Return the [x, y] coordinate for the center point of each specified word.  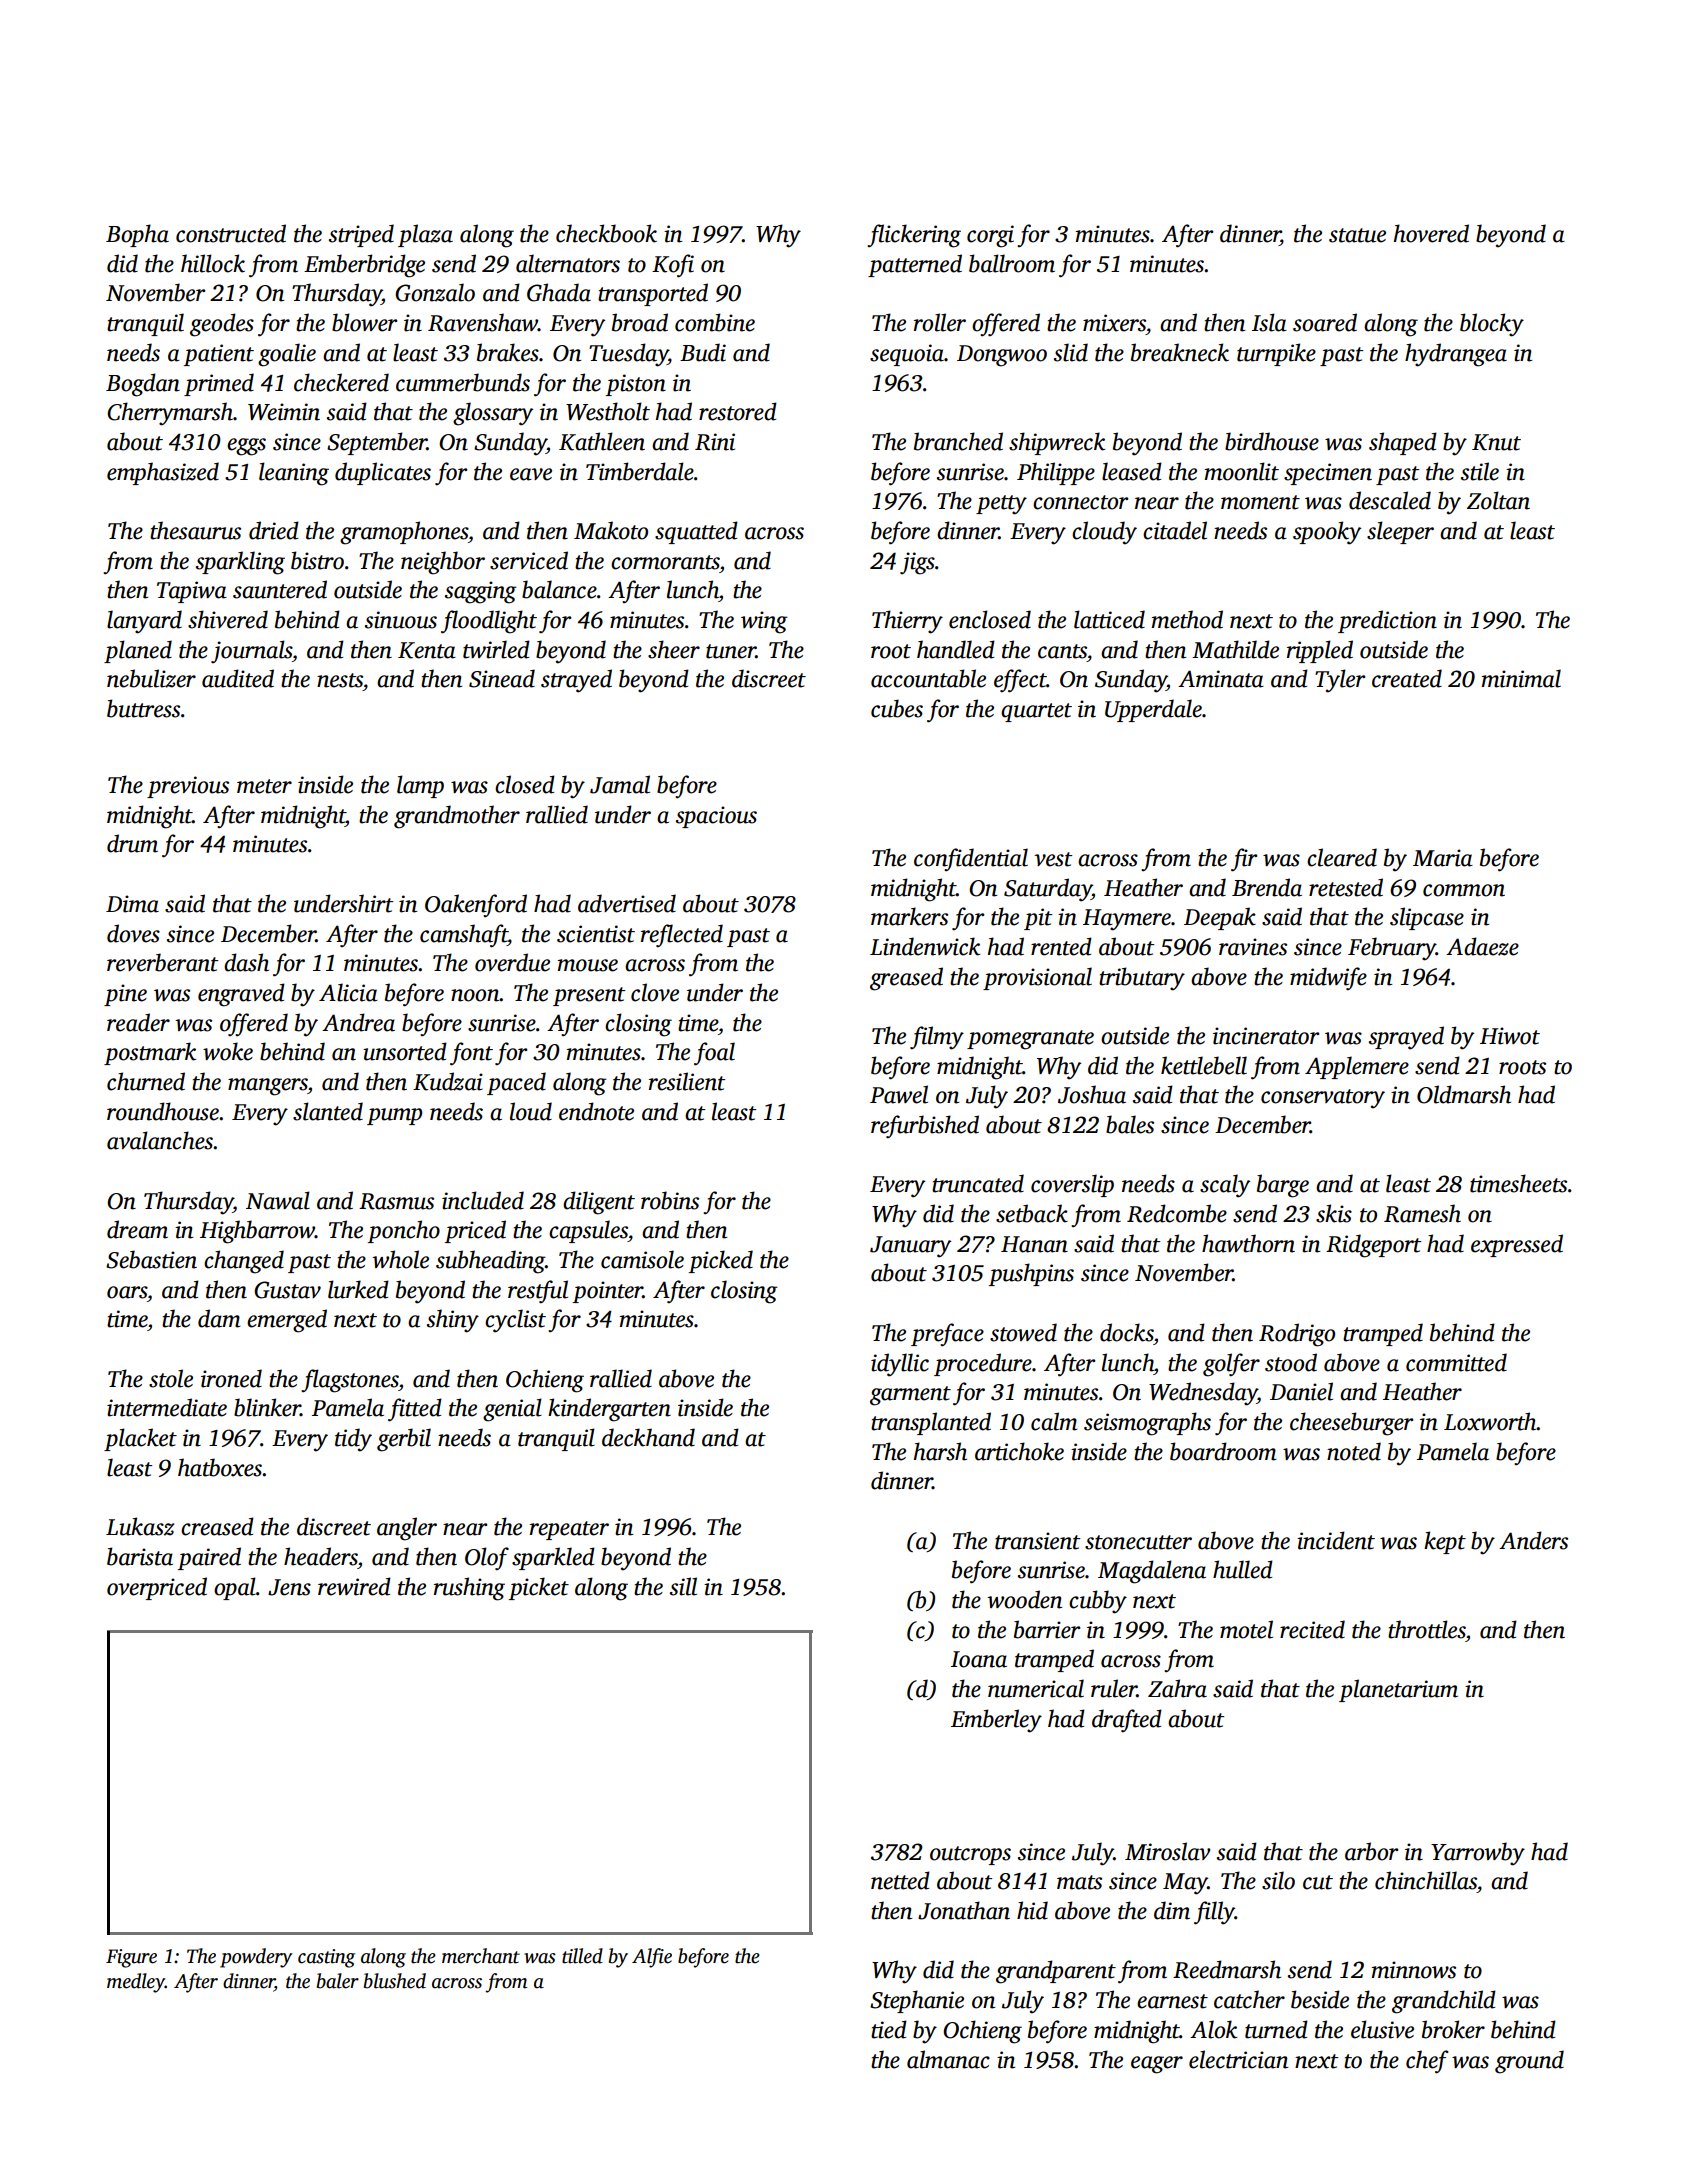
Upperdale [1153, 710]
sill [683, 1586]
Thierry [907, 622]
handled [956, 649]
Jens [289, 1587]
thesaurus [195, 530]
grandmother [457, 817]
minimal [1521, 678]
